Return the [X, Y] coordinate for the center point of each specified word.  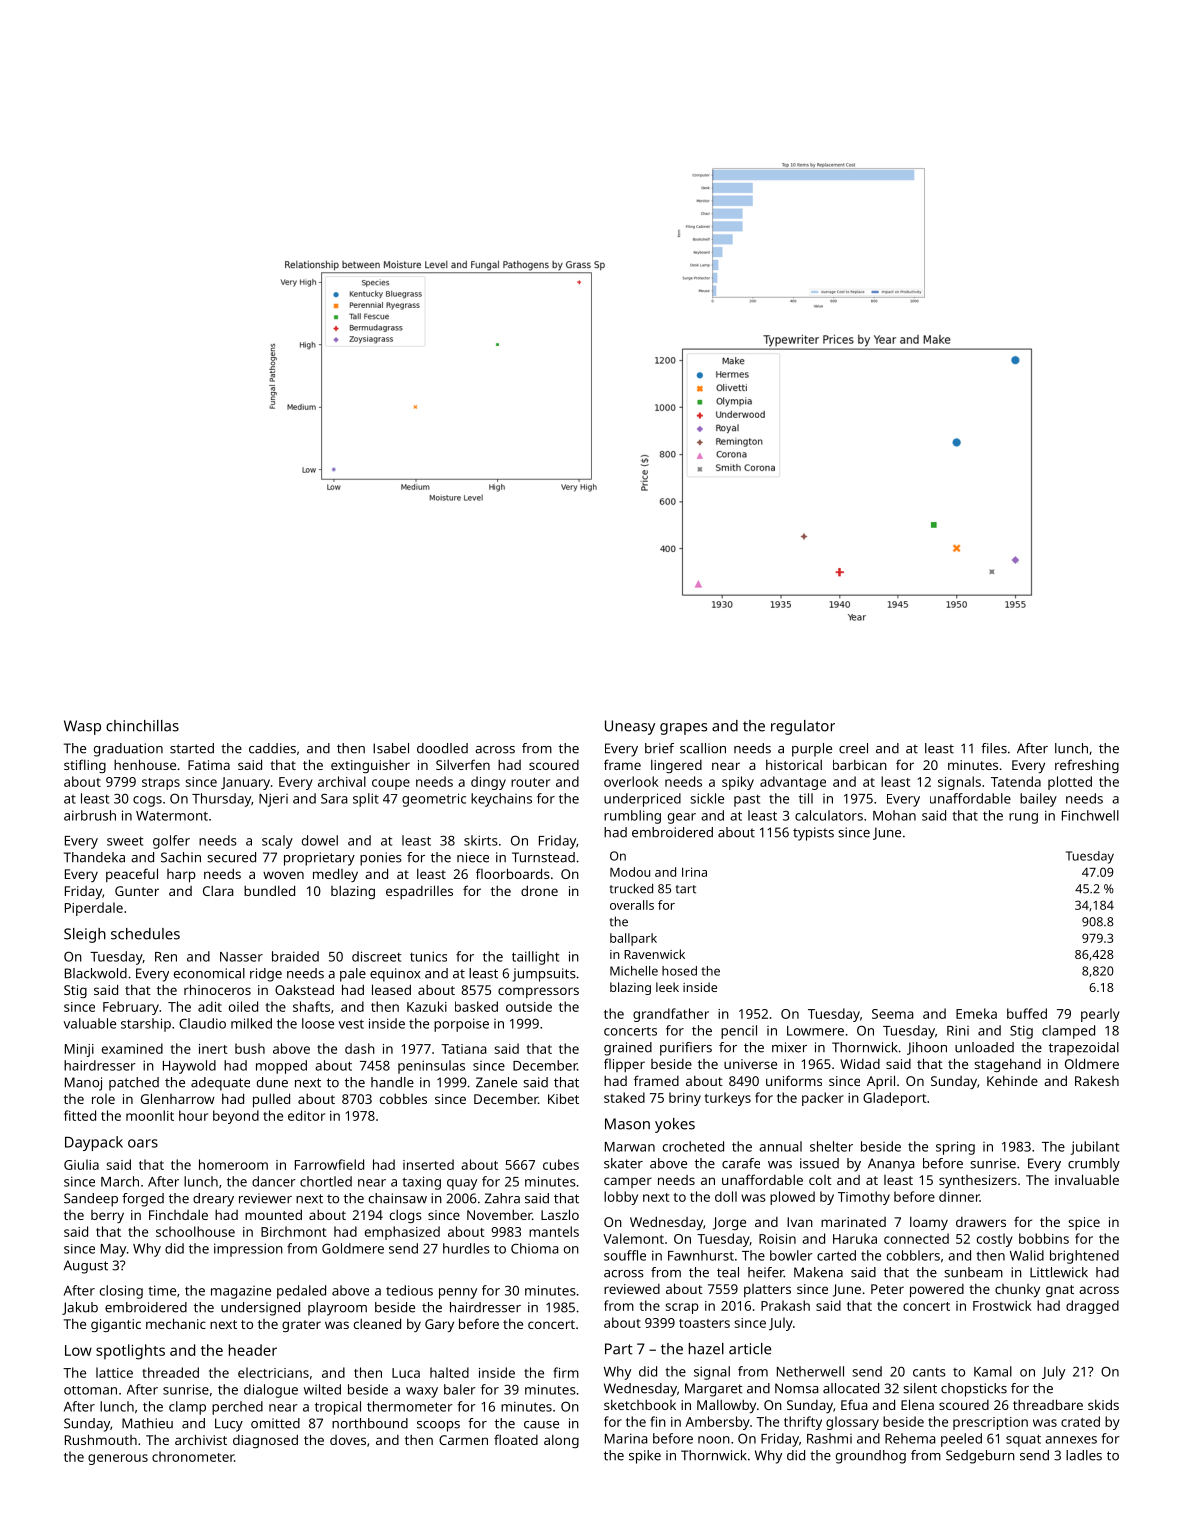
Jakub [80, 1308]
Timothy [864, 1198]
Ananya [891, 1165]
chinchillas [142, 726]
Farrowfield [329, 1164]
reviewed [632, 1289]
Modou [630, 872]
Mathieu [147, 1423]
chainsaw [398, 1198]
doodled [442, 748]
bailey [1038, 800]
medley [335, 875]
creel [853, 748]
